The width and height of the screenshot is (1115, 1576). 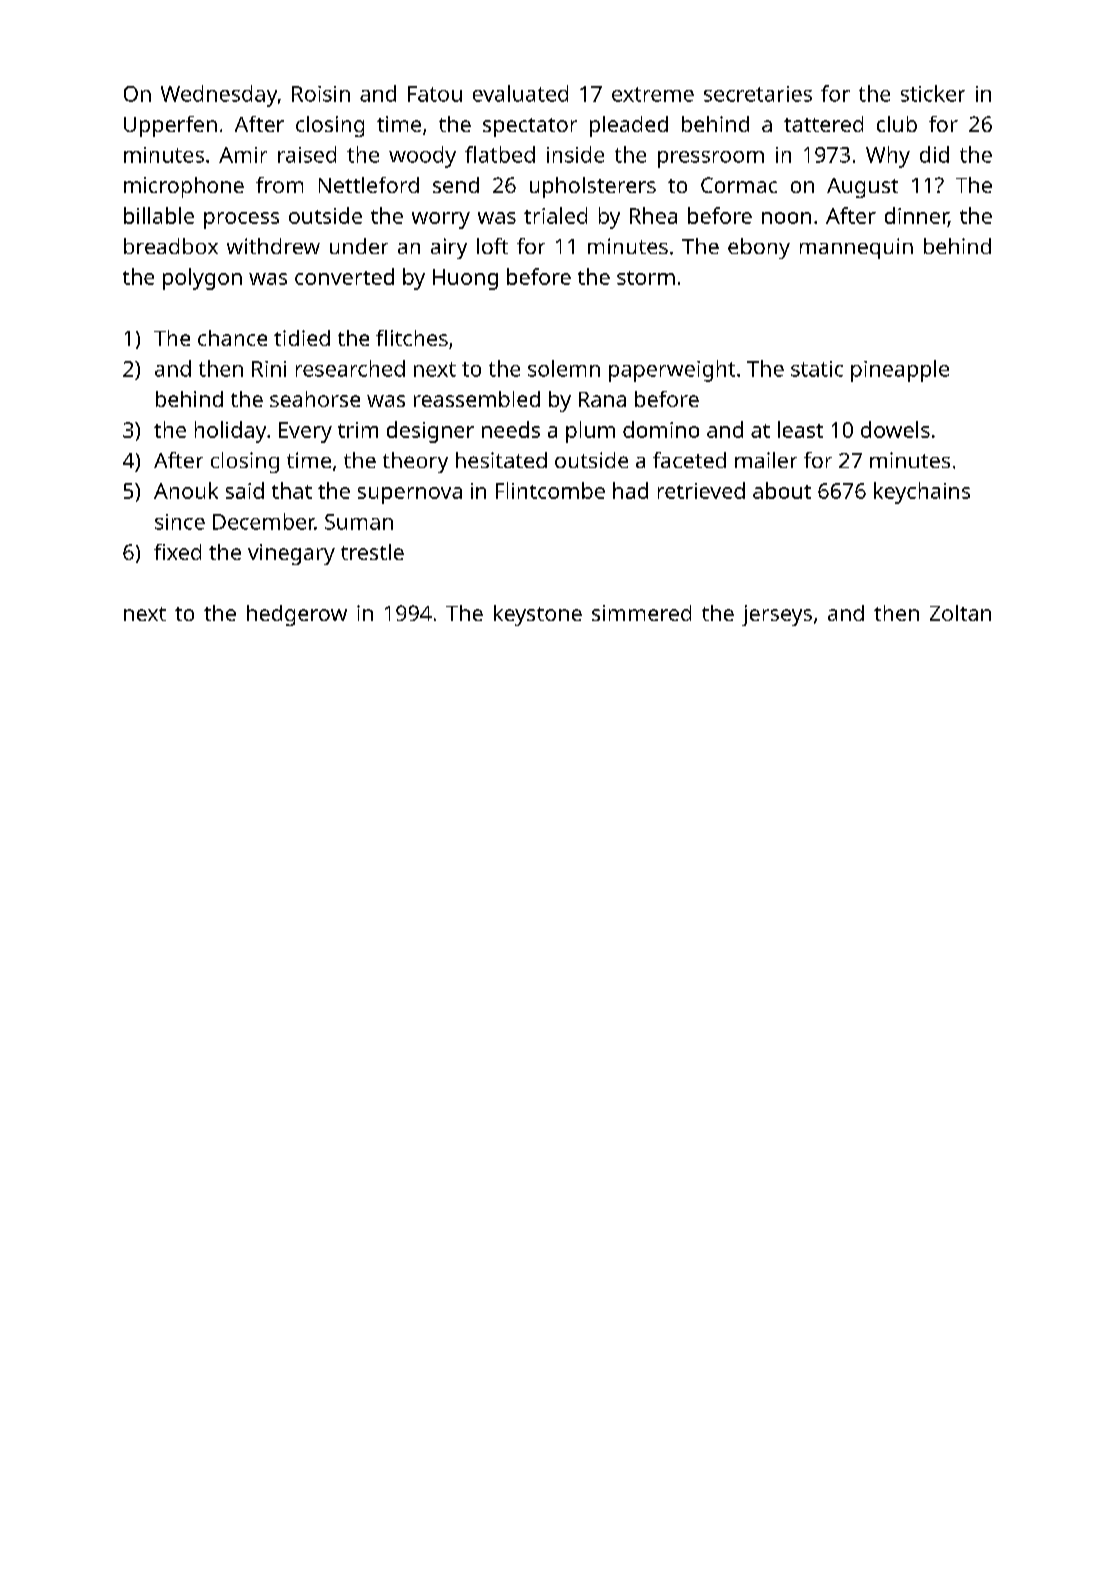 What do you see at coordinates (900, 371) in the screenshot?
I see `pineapple` at bounding box center [900, 371].
